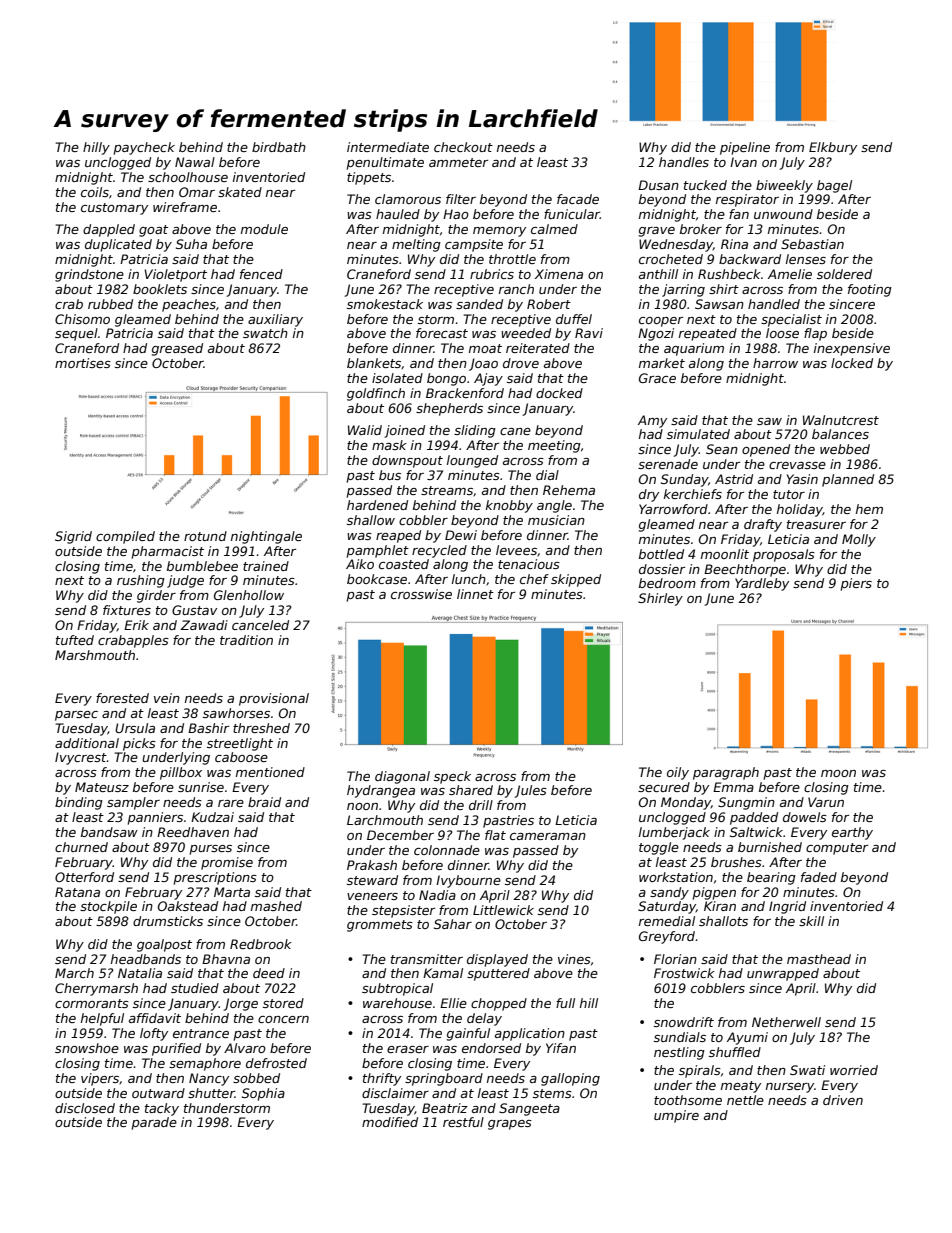 The image size is (952, 1233). Describe the element at coordinates (388, 147) in the page. I see `intermediate` at that location.
